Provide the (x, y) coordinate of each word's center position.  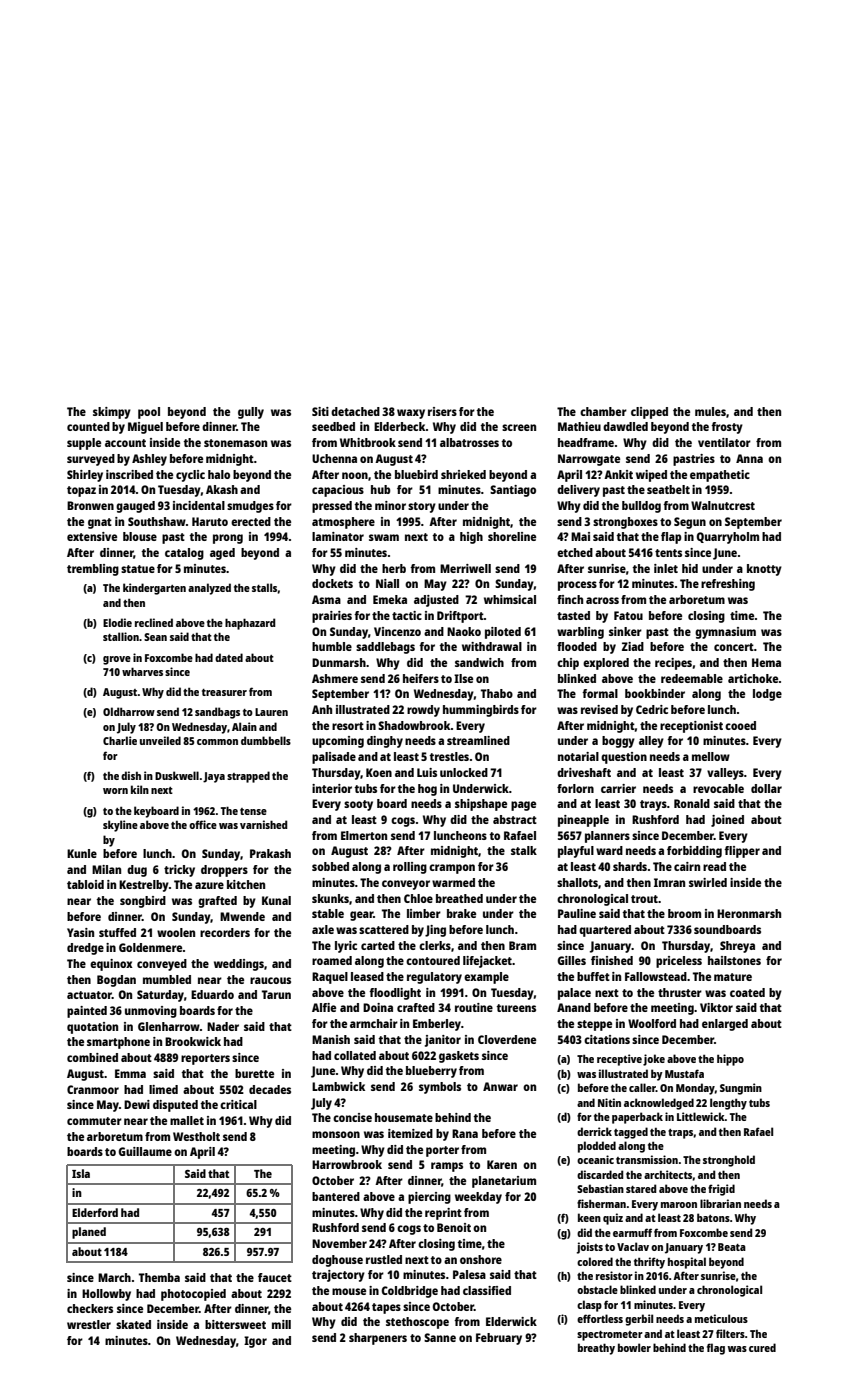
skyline (120, 826)
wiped (651, 476)
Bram (522, 945)
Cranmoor (93, 1089)
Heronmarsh (749, 913)
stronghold (729, 1161)
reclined (154, 622)
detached (355, 411)
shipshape (481, 805)
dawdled (625, 426)
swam (384, 537)
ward (609, 850)
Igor (255, 1342)
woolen (176, 932)
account (125, 443)
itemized (410, 1133)
